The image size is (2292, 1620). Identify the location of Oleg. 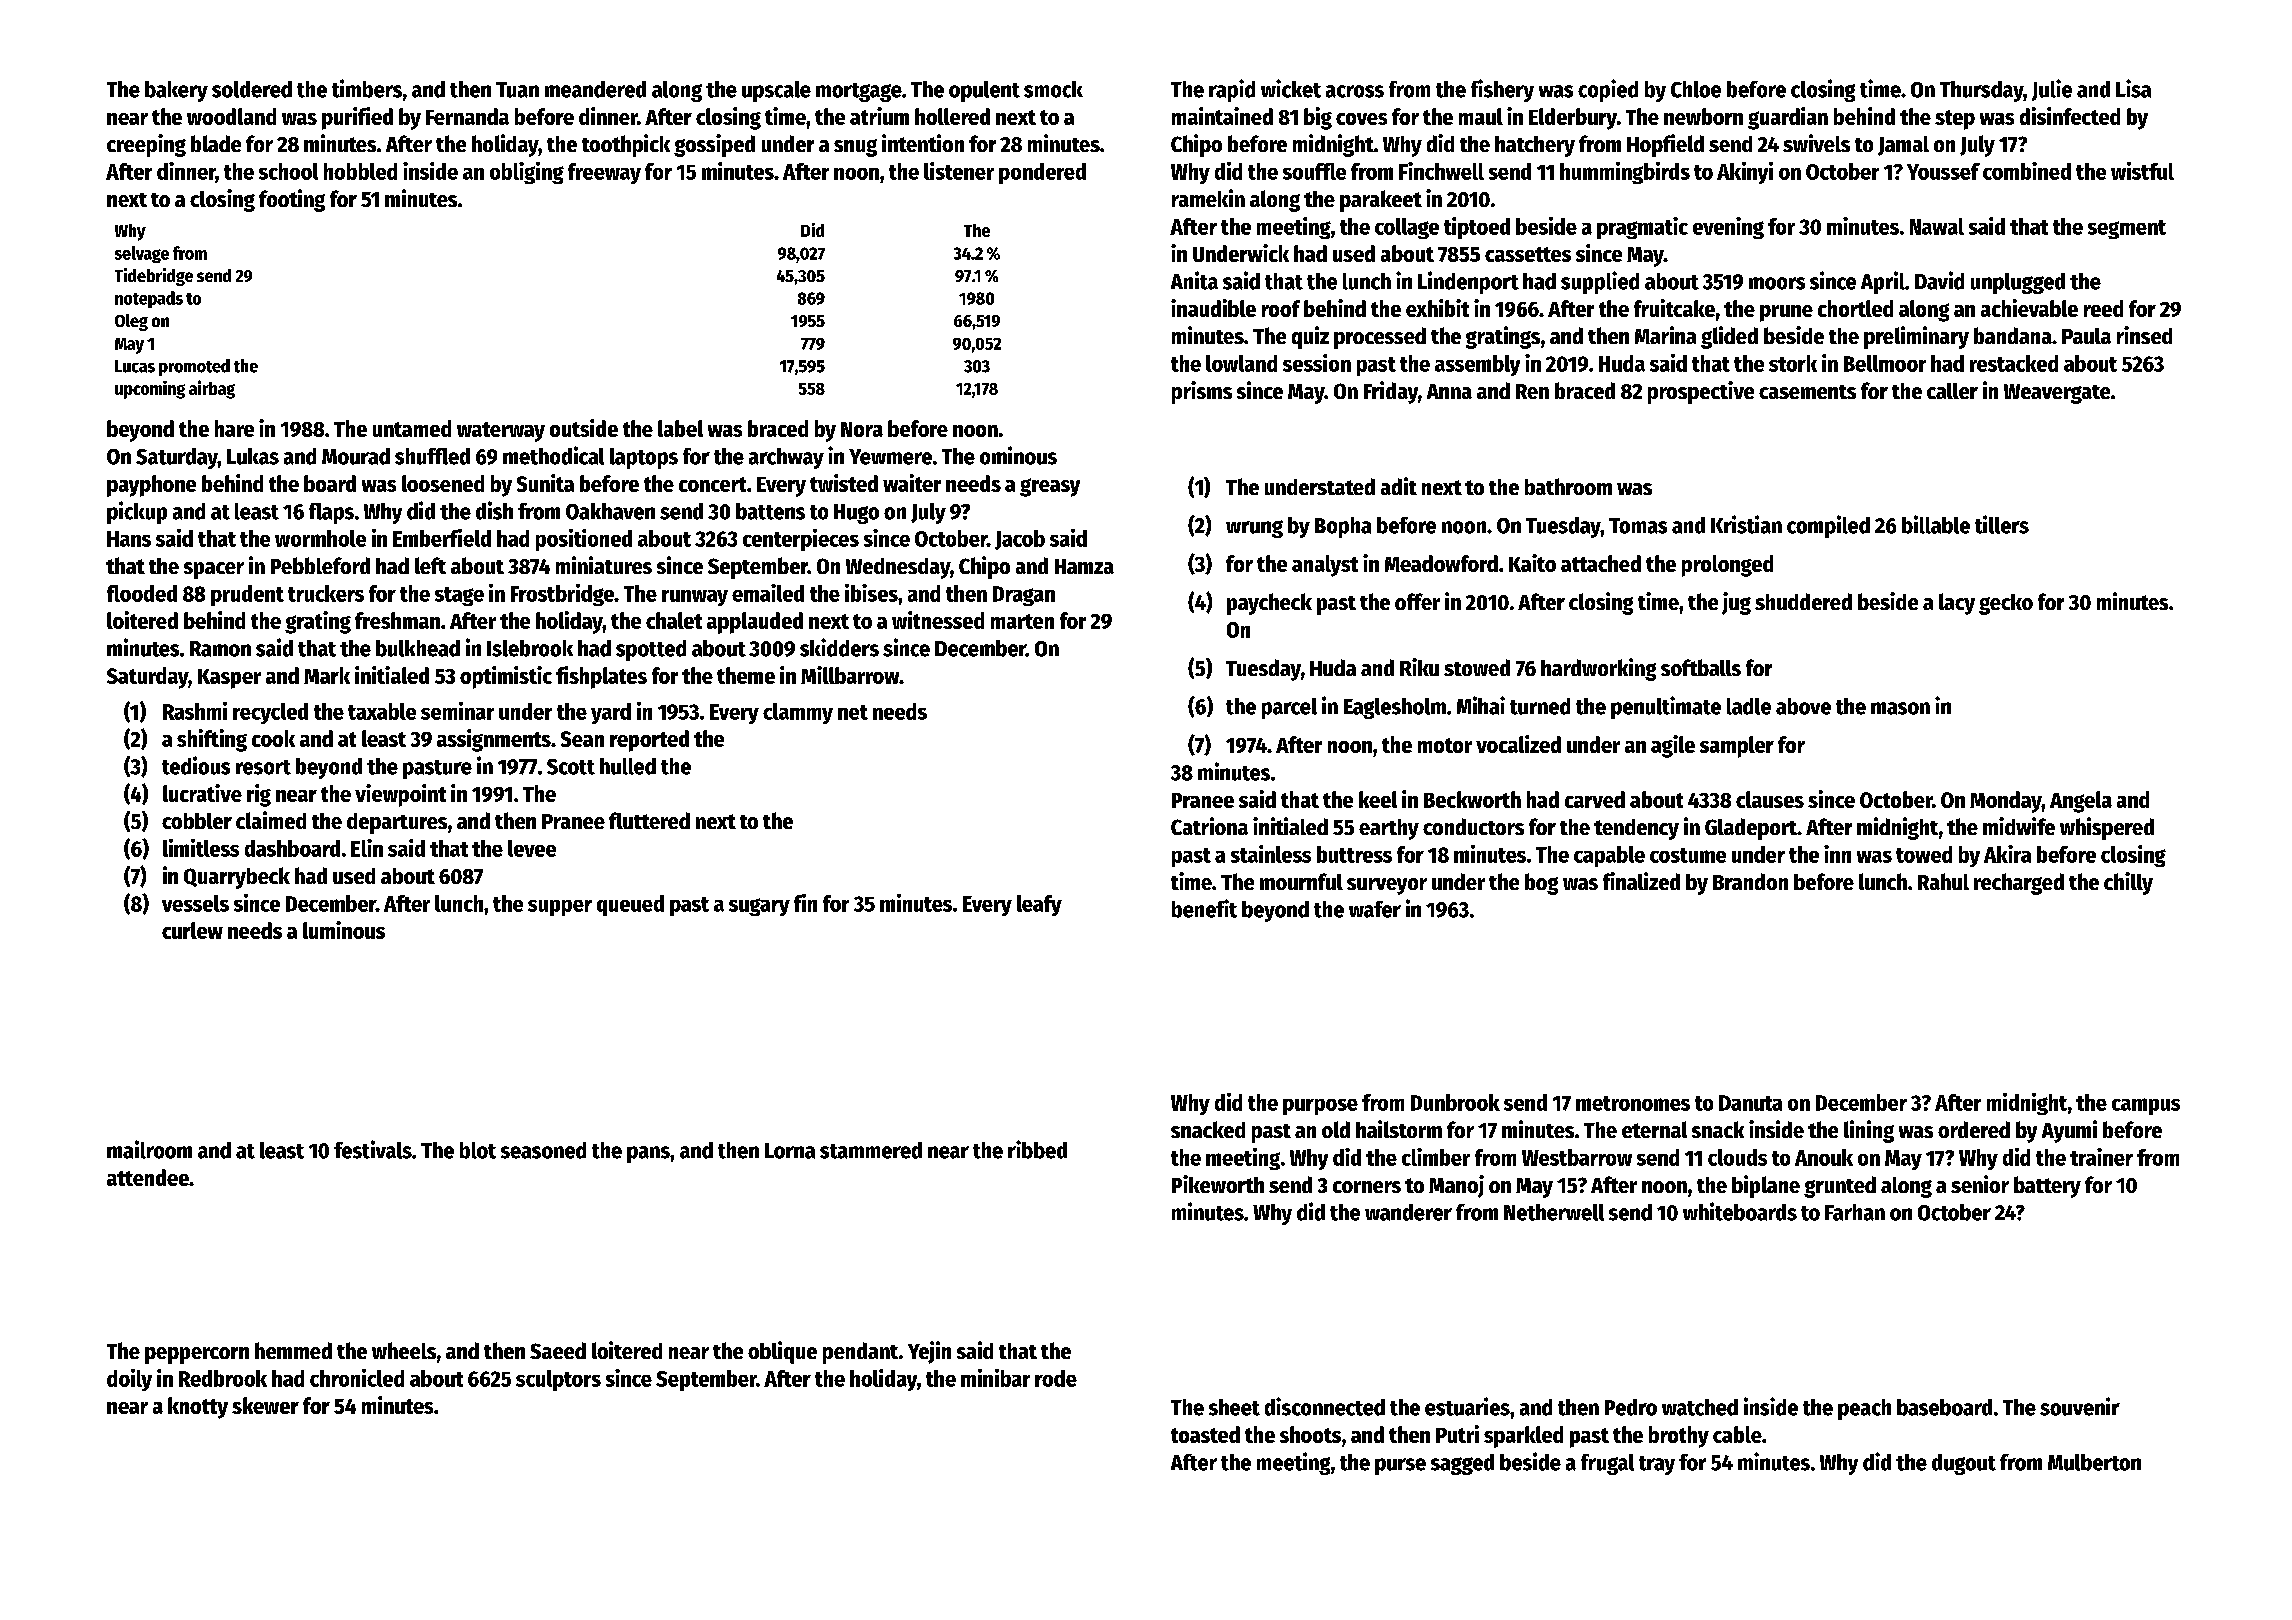
(131, 322).
